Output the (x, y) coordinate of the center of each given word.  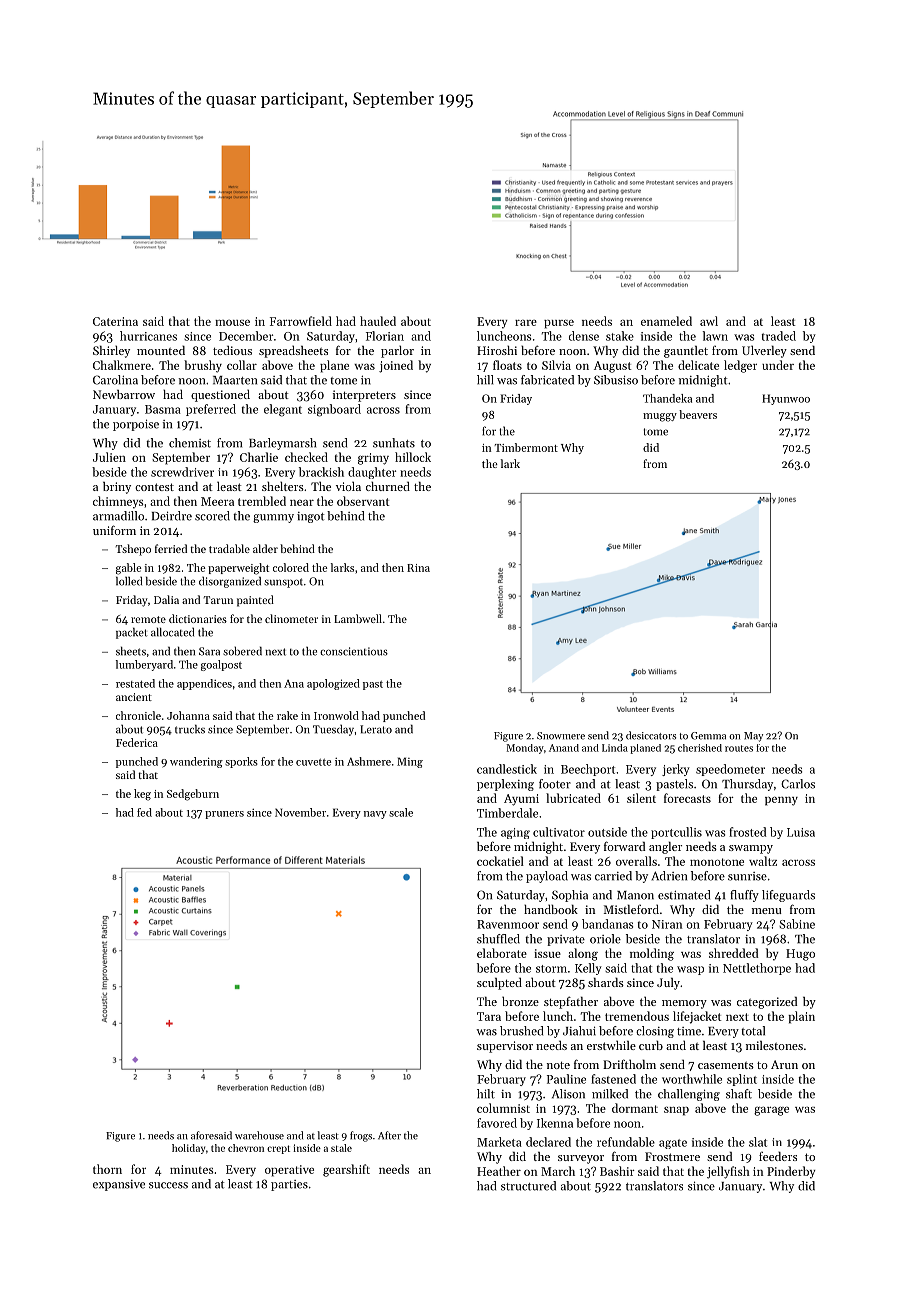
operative (289, 1171)
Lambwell (358, 618)
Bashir (617, 1171)
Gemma (708, 736)
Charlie (259, 457)
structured (528, 1186)
